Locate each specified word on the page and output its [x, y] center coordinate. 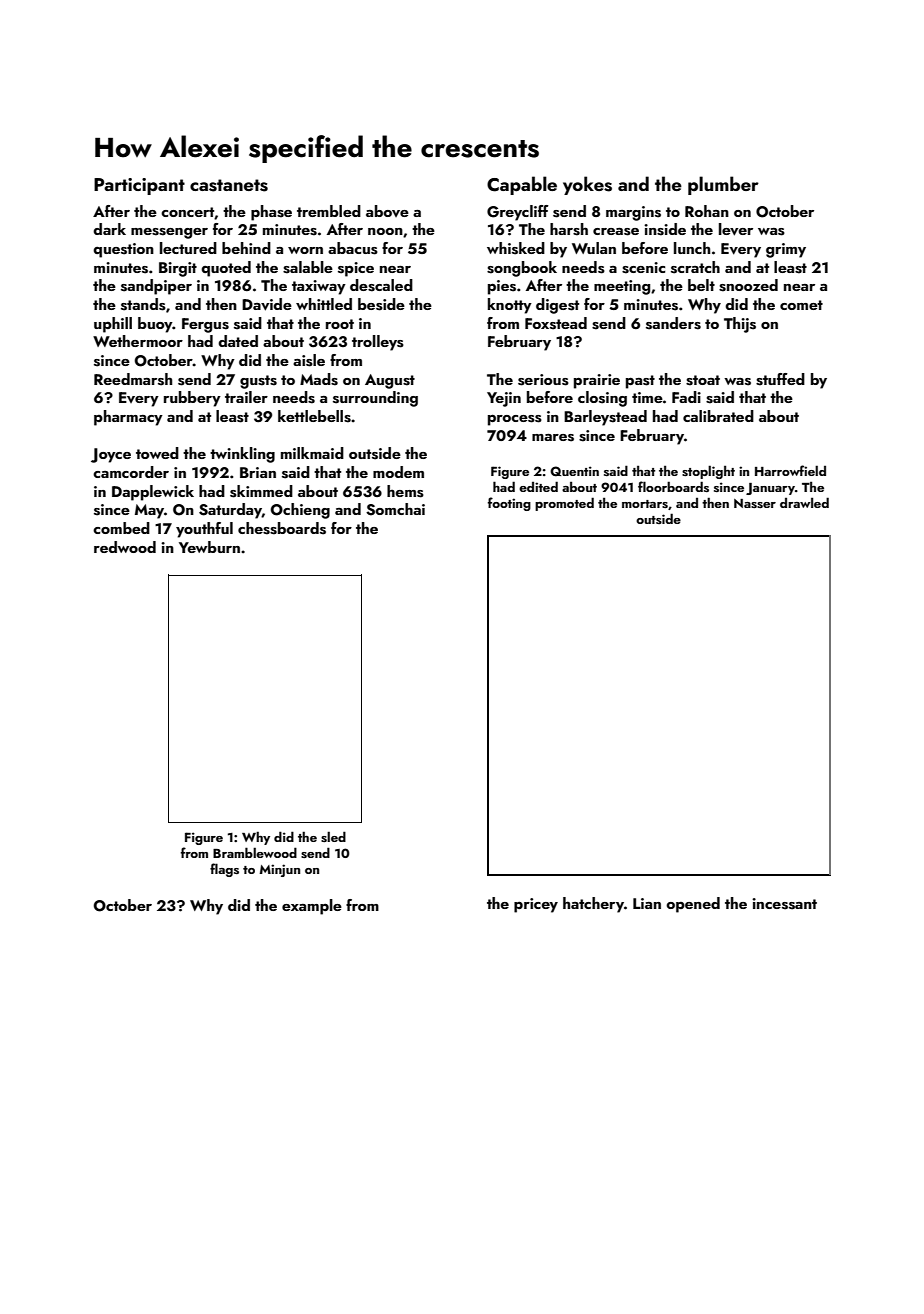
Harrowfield [790, 470]
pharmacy [128, 418]
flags [224, 870]
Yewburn [209, 547]
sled [333, 836]
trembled [329, 211]
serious [543, 380]
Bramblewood [255, 852]
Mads [319, 379]
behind [246, 248]
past [640, 382]
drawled [804, 502]
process [515, 420]
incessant [784, 904]
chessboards [282, 528]
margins [633, 213]
